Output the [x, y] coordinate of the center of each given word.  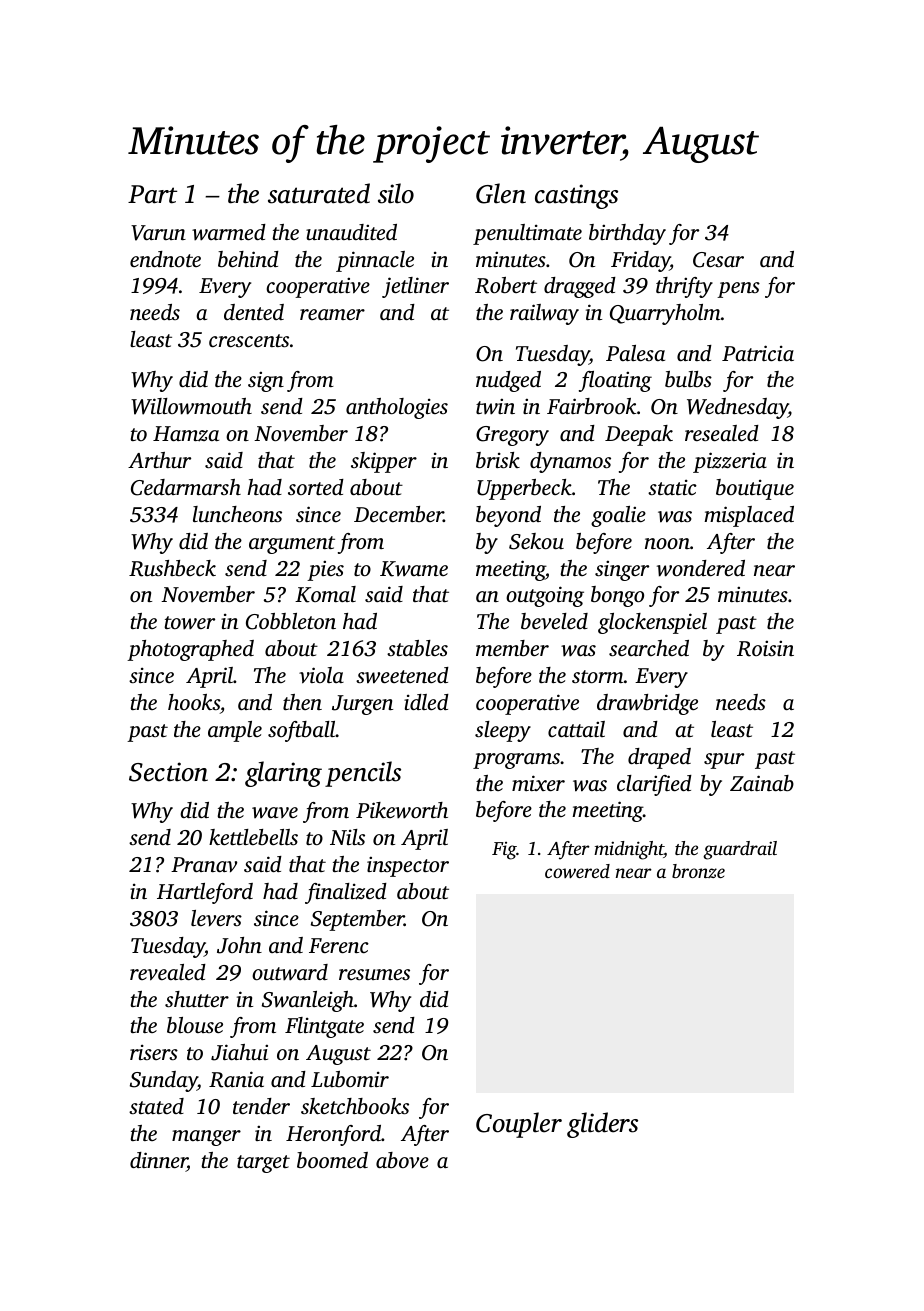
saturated [319, 193]
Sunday [163, 1081]
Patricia [758, 353]
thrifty [684, 287]
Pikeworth [402, 810]
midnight [629, 850]
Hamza [186, 434]
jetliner [415, 287]
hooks [194, 702]
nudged [508, 381]
